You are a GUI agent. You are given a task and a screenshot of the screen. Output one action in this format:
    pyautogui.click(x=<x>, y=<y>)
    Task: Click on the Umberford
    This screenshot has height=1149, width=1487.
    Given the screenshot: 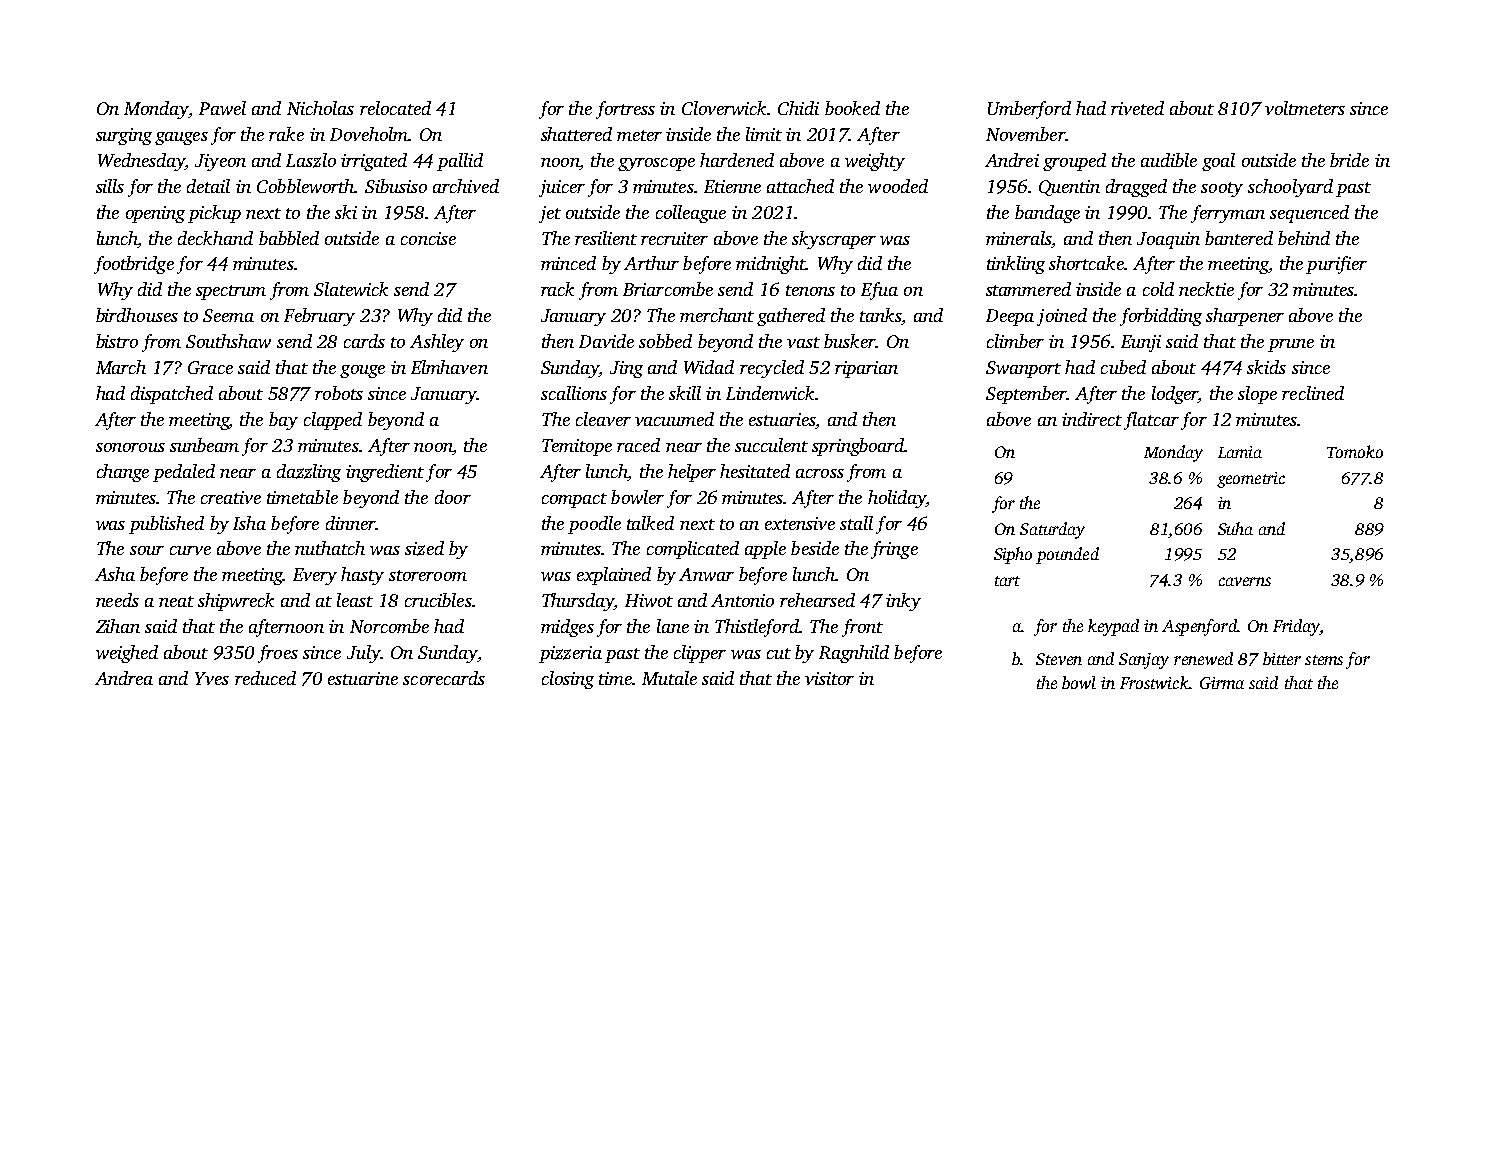 What is the action you would take?
    pyautogui.click(x=1029, y=110)
